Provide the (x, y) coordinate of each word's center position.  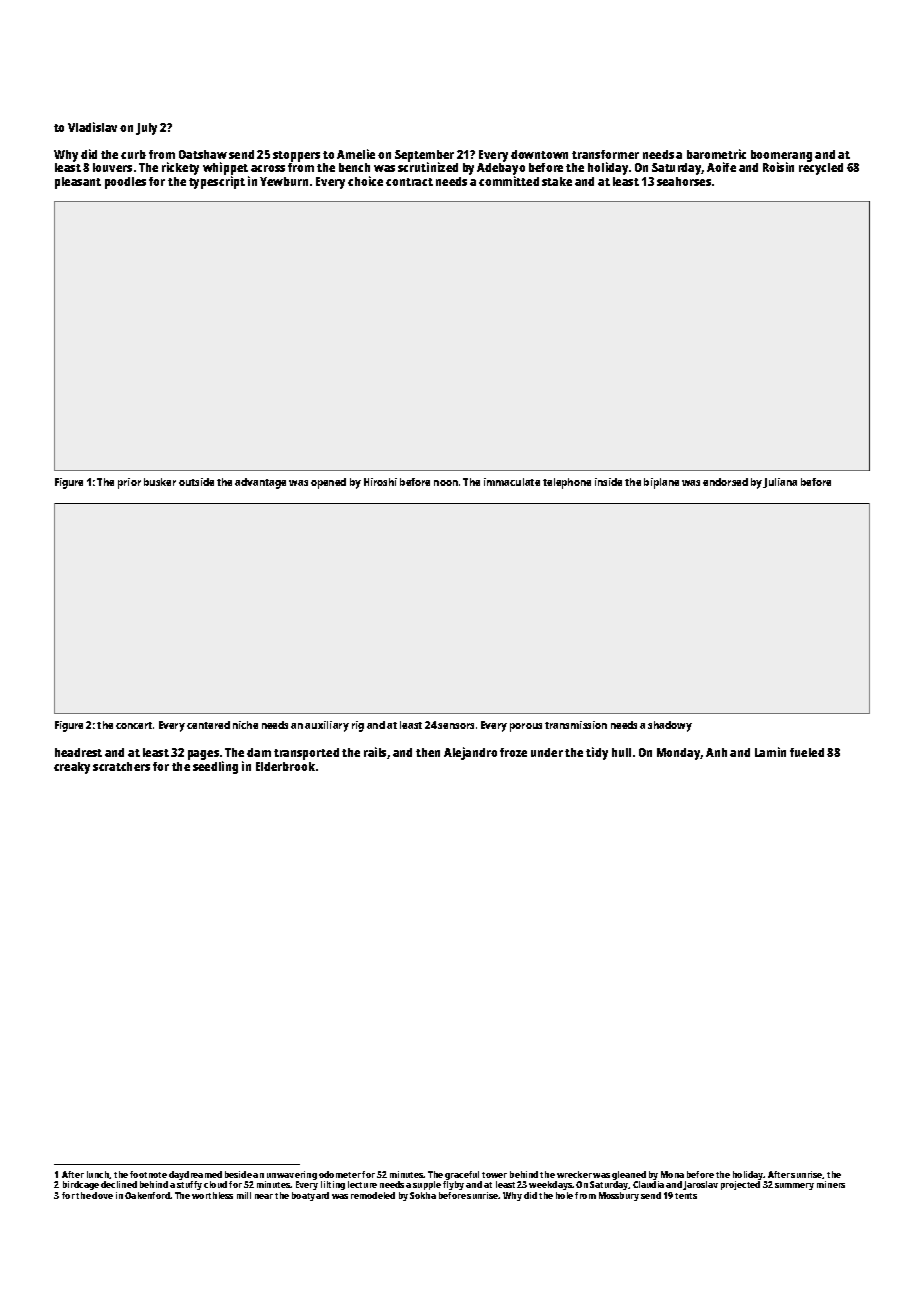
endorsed (725, 482)
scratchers (121, 766)
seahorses (684, 181)
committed (509, 181)
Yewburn (284, 181)
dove (102, 1195)
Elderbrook (285, 766)
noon (446, 483)
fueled (807, 752)
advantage (260, 483)
